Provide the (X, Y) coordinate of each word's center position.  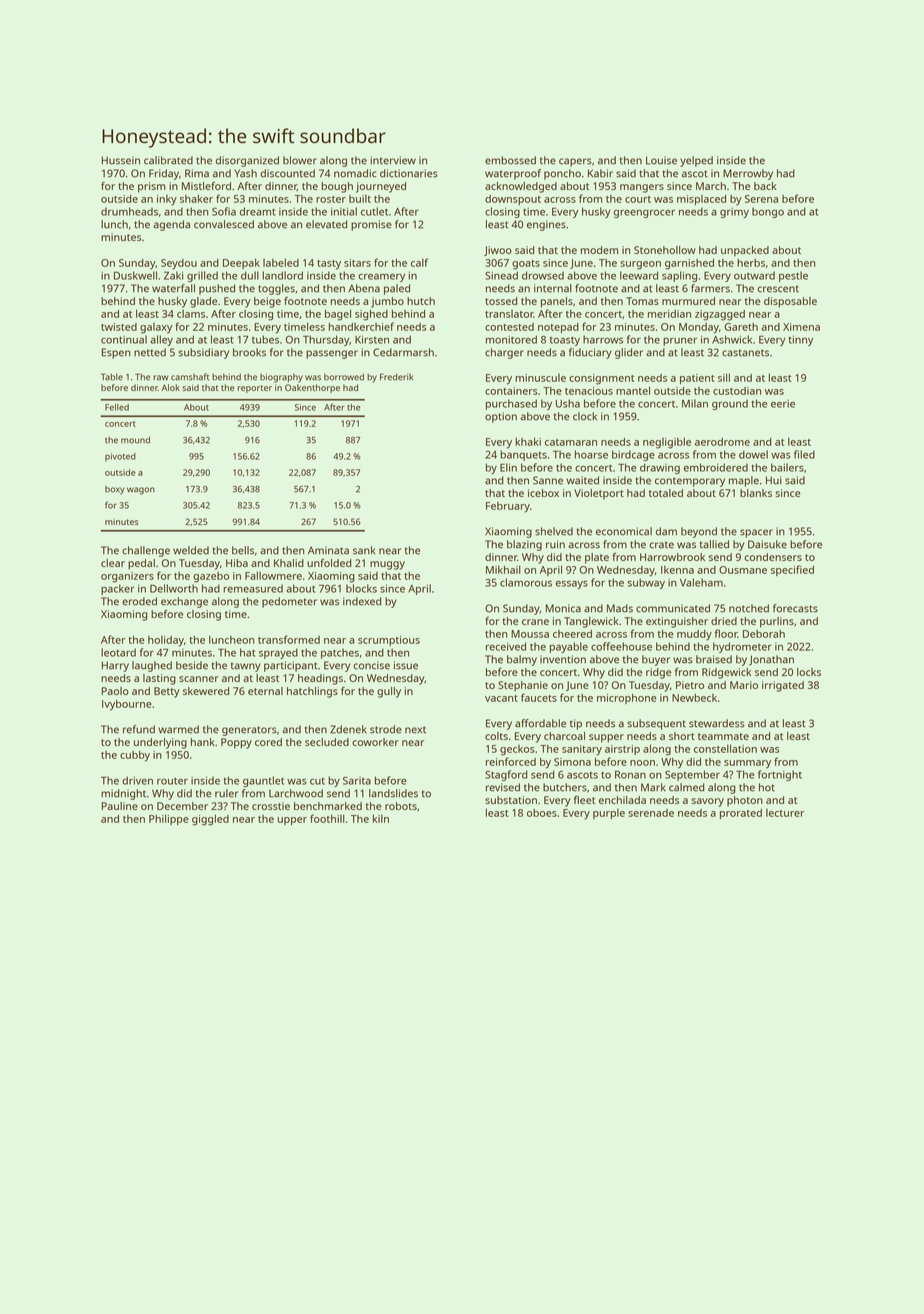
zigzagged (720, 315)
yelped (696, 161)
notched (749, 608)
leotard (118, 652)
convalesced (224, 224)
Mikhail (503, 569)
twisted (119, 327)
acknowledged (521, 187)
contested (509, 327)
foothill (327, 818)
